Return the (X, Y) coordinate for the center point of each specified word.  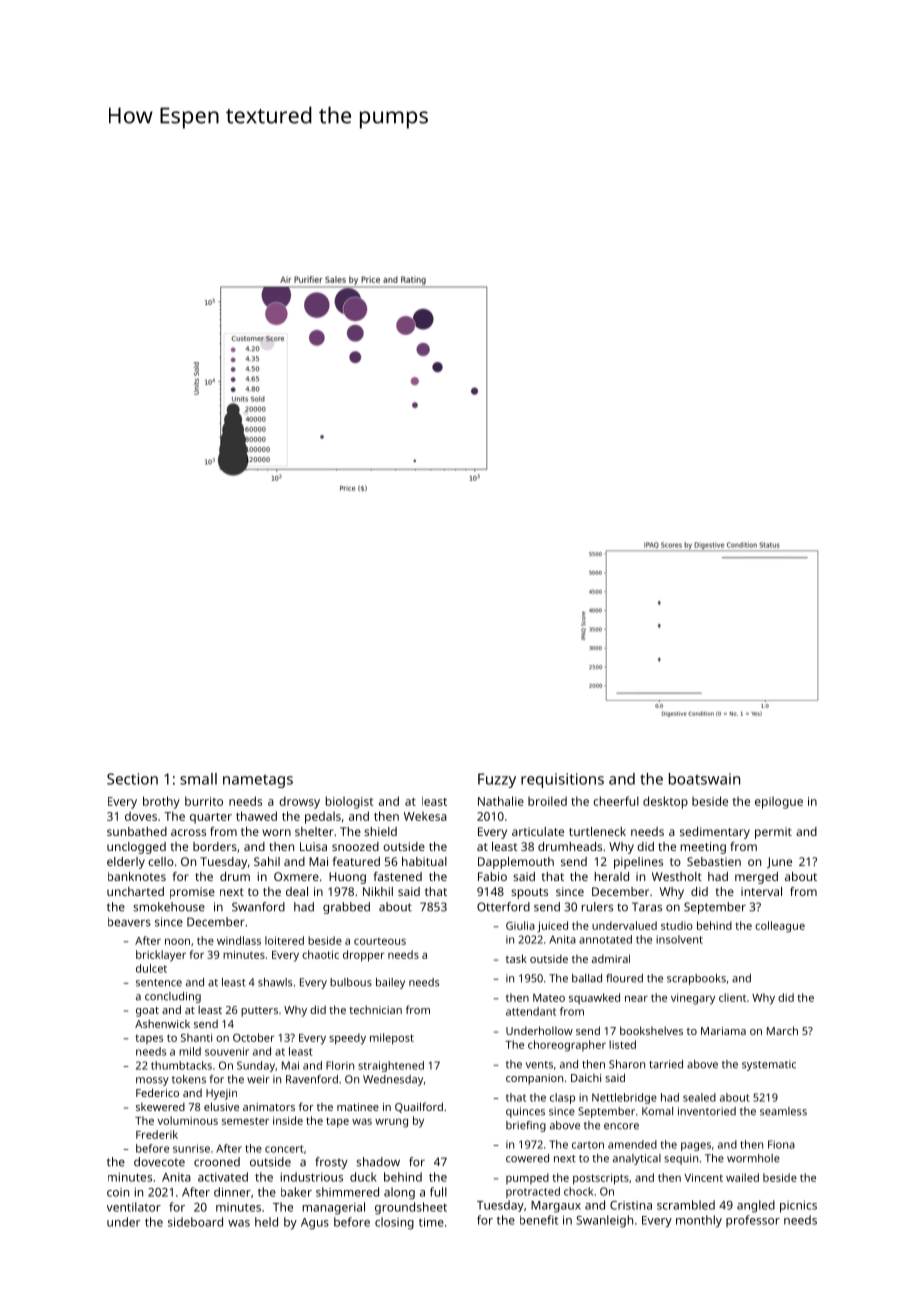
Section (132, 779)
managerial (334, 1208)
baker (296, 1192)
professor (753, 1221)
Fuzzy (497, 780)
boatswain (704, 779)
